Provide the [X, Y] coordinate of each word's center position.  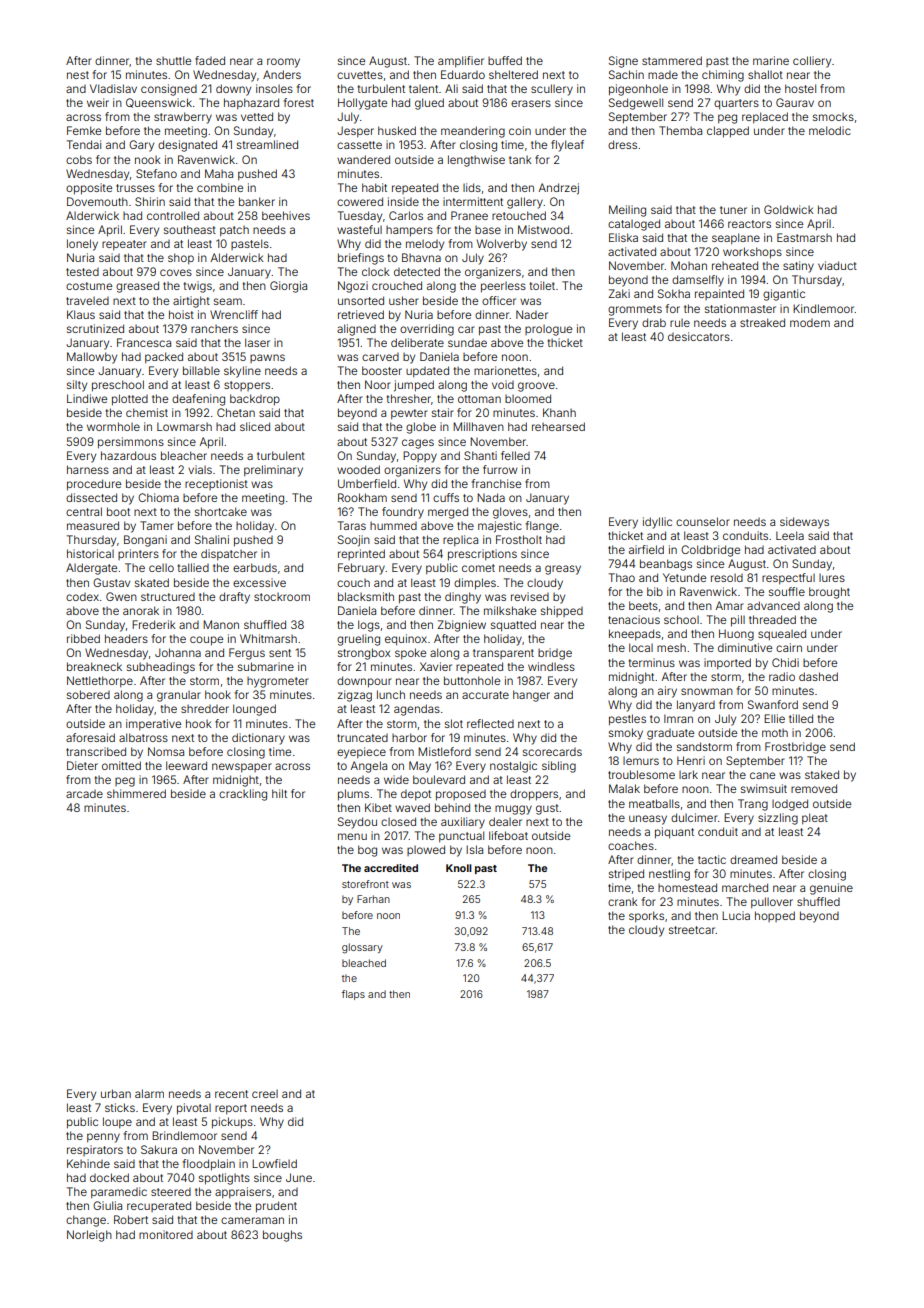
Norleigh [89, 1236]
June [299, 1177]
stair [443, 412]
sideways [804, 523]
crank [623, 902]
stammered [672, 60]
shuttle [173, 60]
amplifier [461, 62]
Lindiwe [87, 398]
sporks [646, 917]
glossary [362, 948]
